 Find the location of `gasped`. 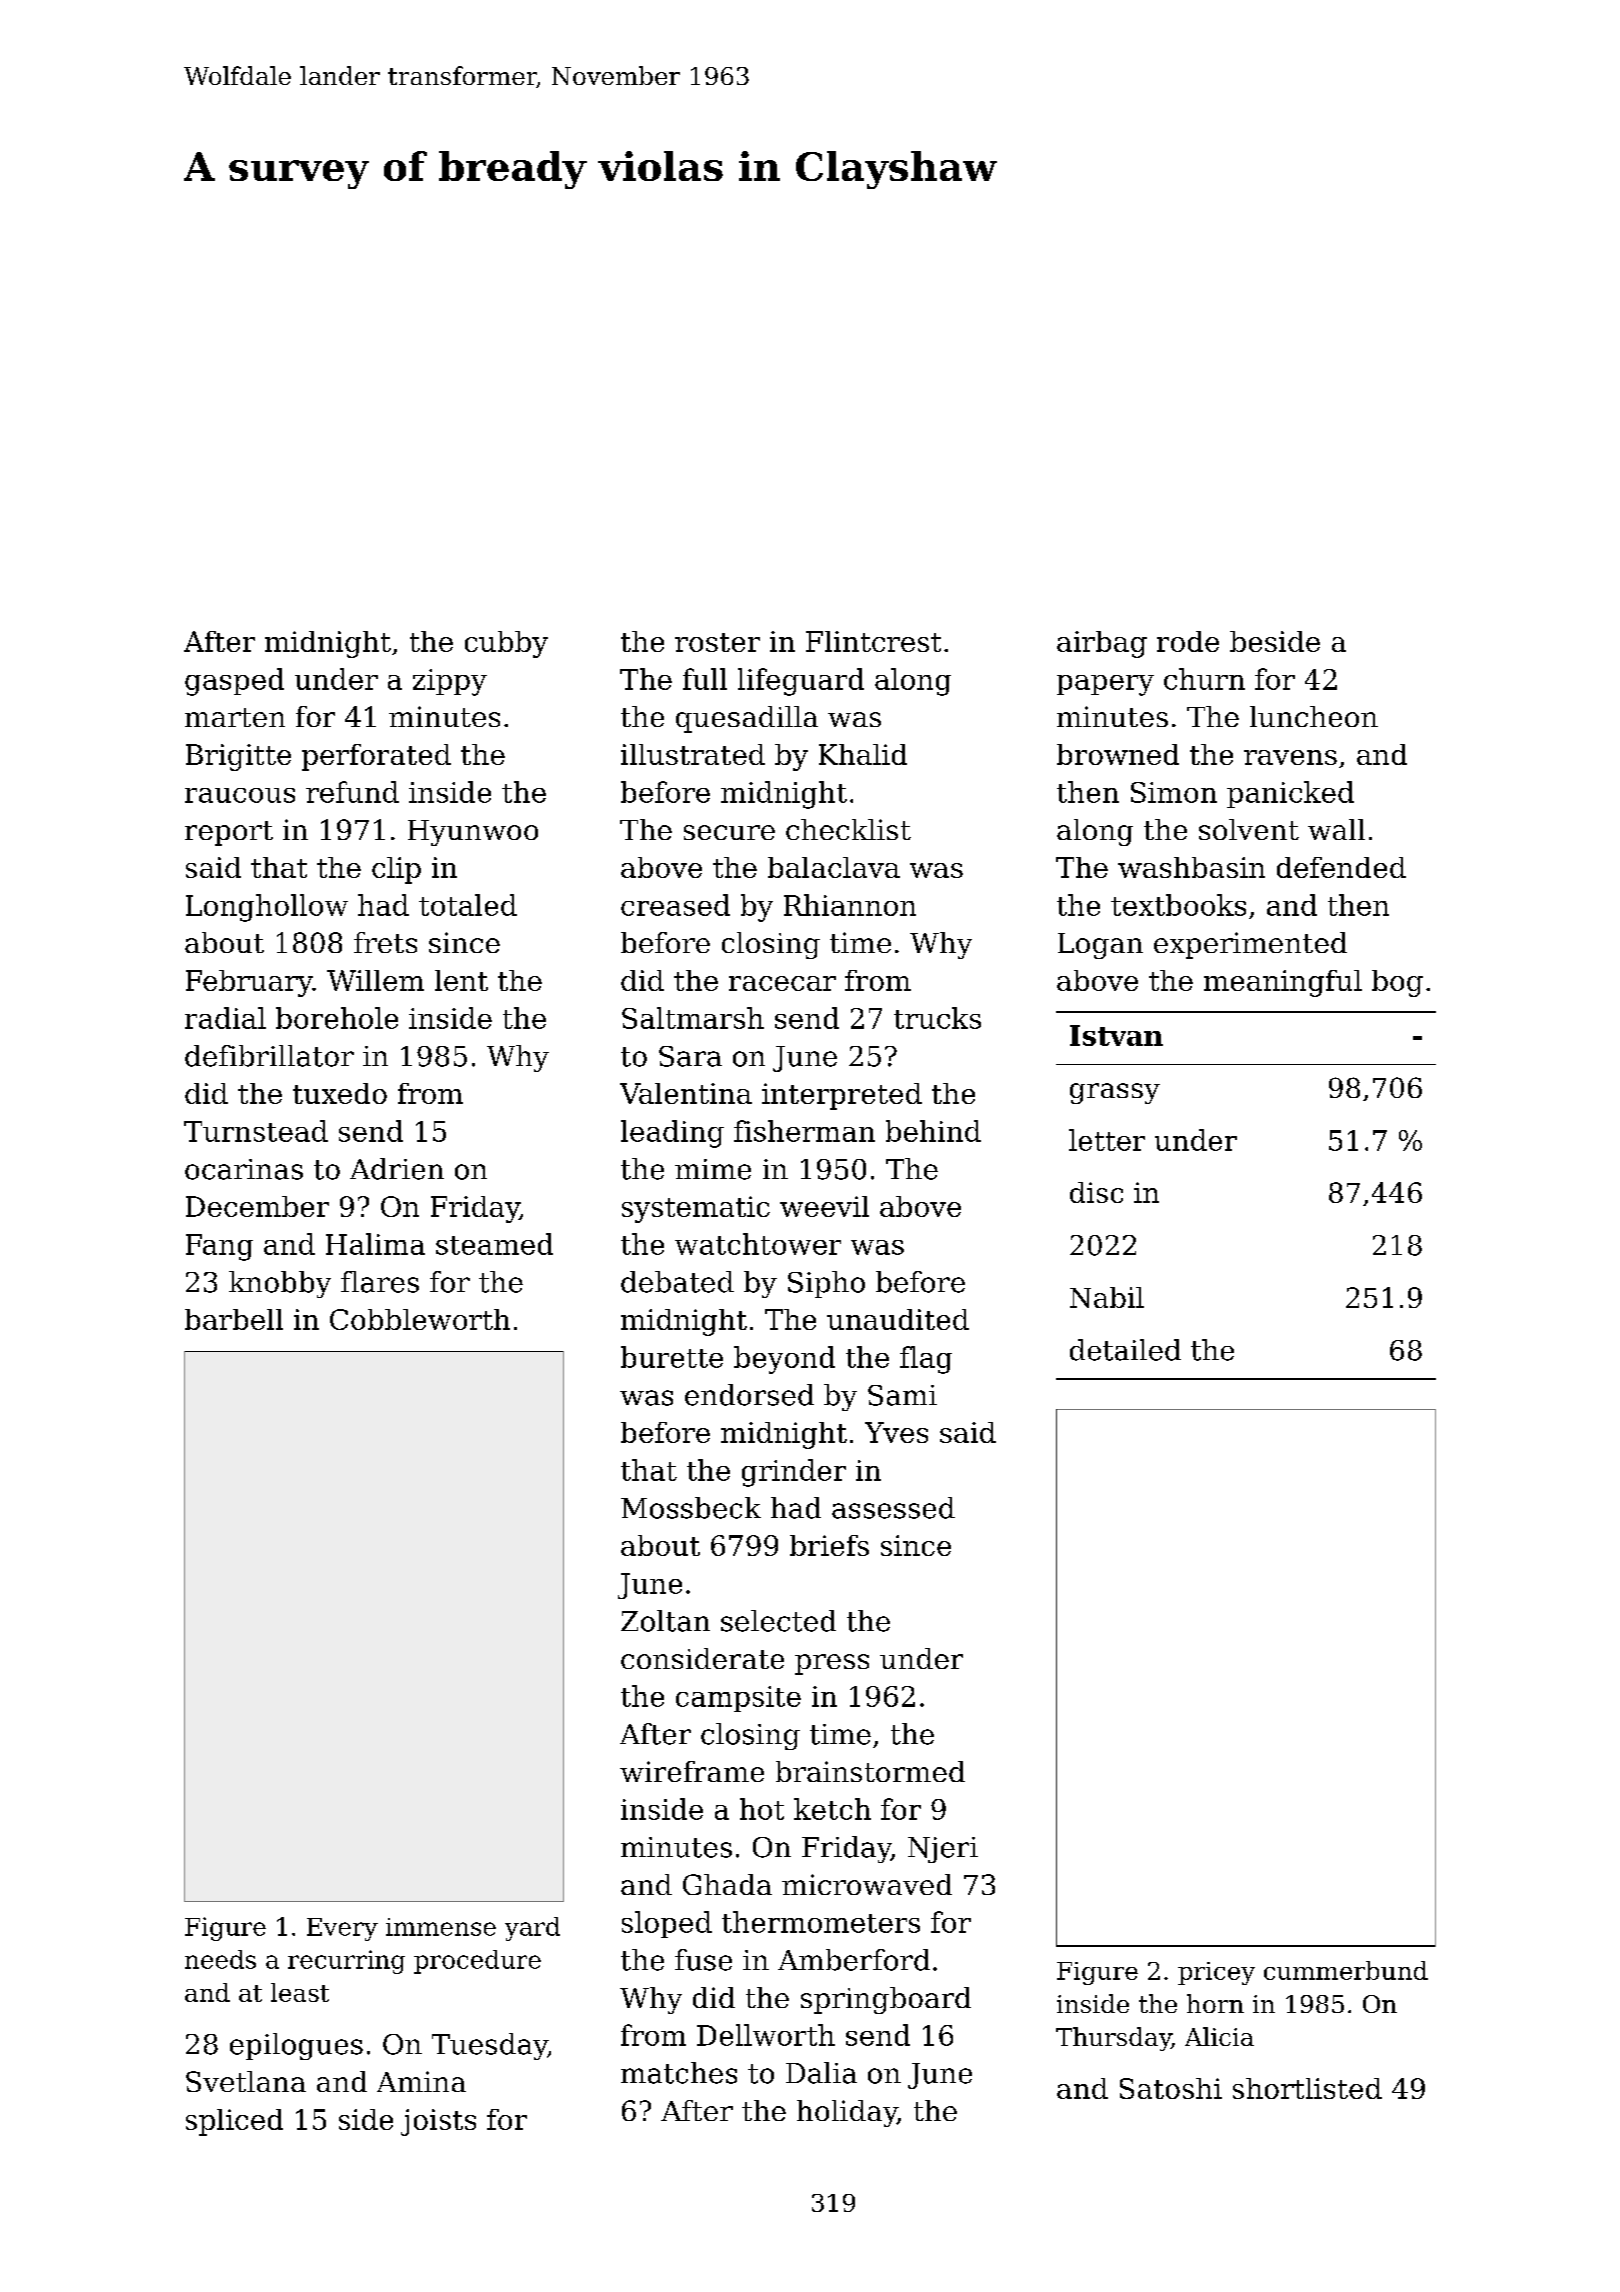

gasped is located at coordinates (234, 682).
